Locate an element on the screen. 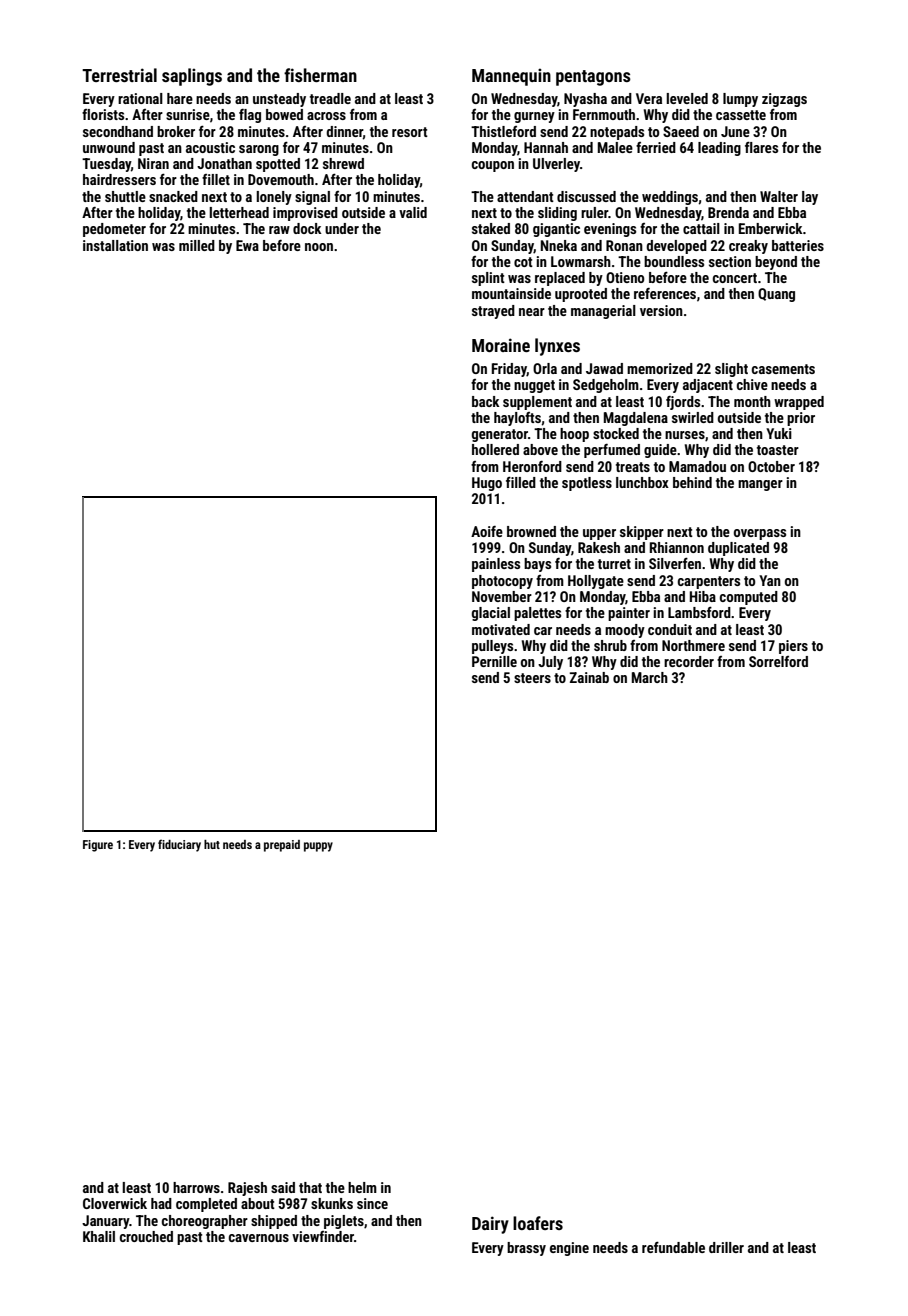  prepaid is located at coordinates (282, 846).
